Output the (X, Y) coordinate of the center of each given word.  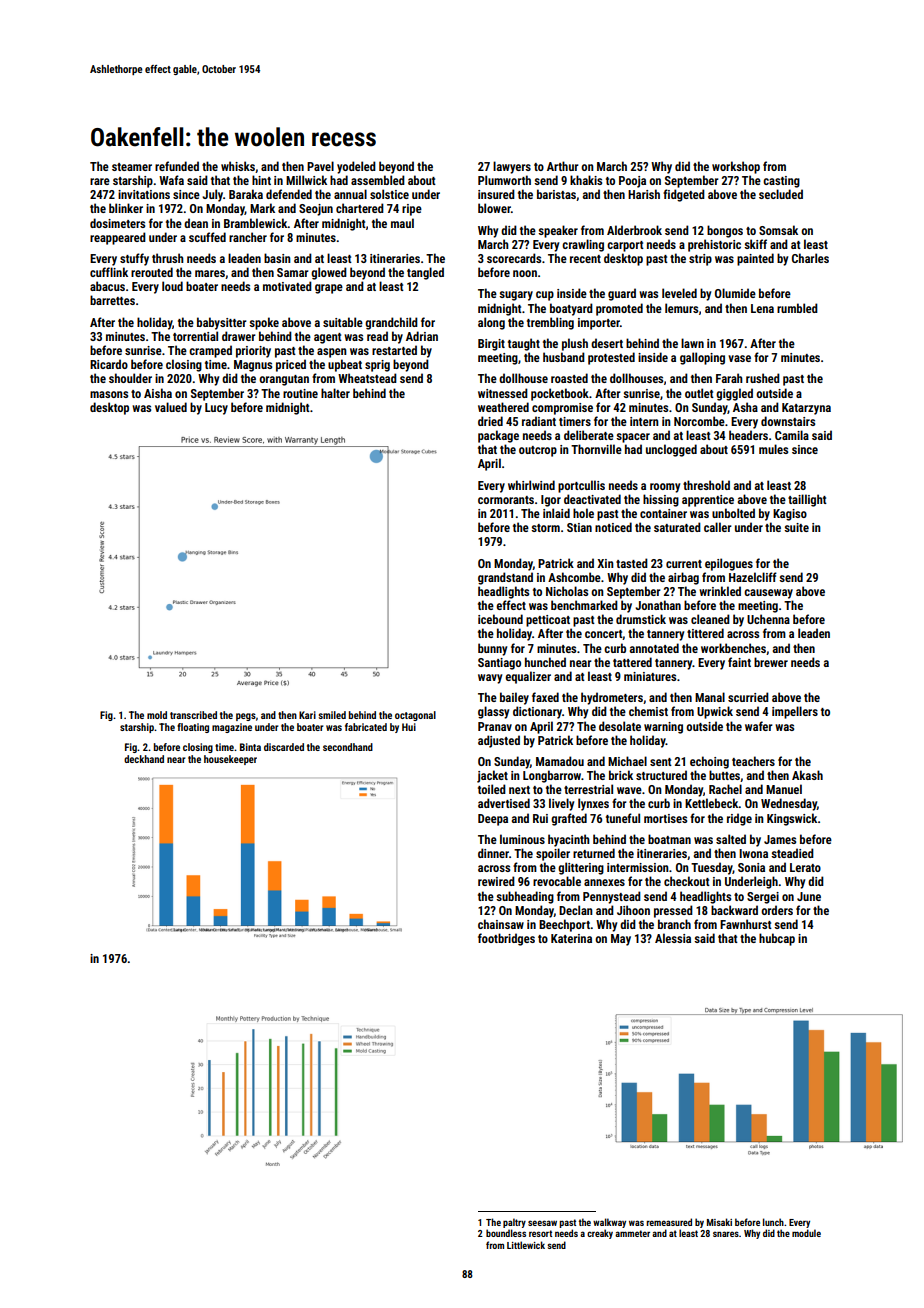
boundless (506, 1233)
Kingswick (792, 819)
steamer (132, 167)
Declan (576, 910)
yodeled (356, 167)
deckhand (144, 759)
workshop (736, 167)
